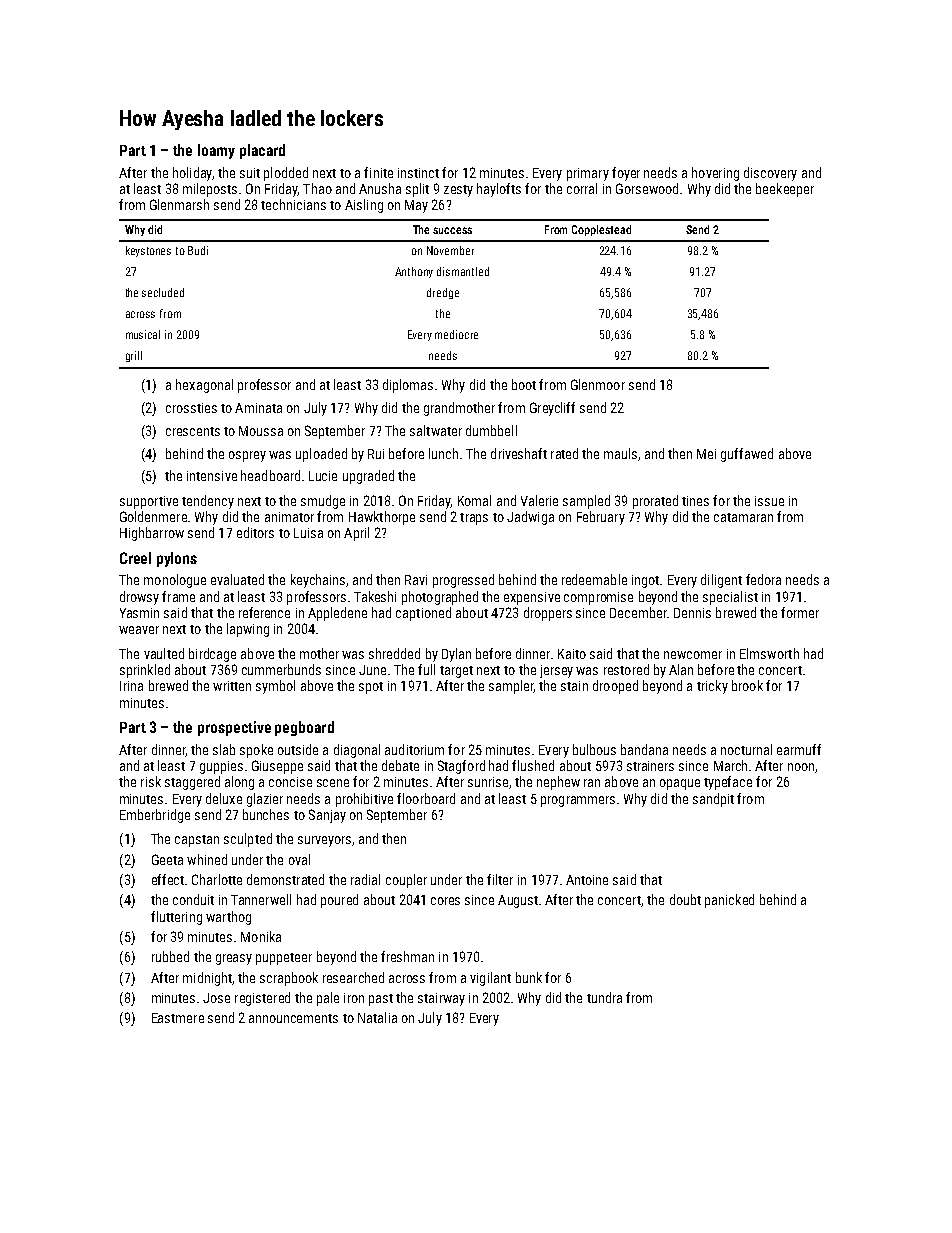 The height and width of the image is (1233, 952). I want to click on boot, so click(524, 384).
